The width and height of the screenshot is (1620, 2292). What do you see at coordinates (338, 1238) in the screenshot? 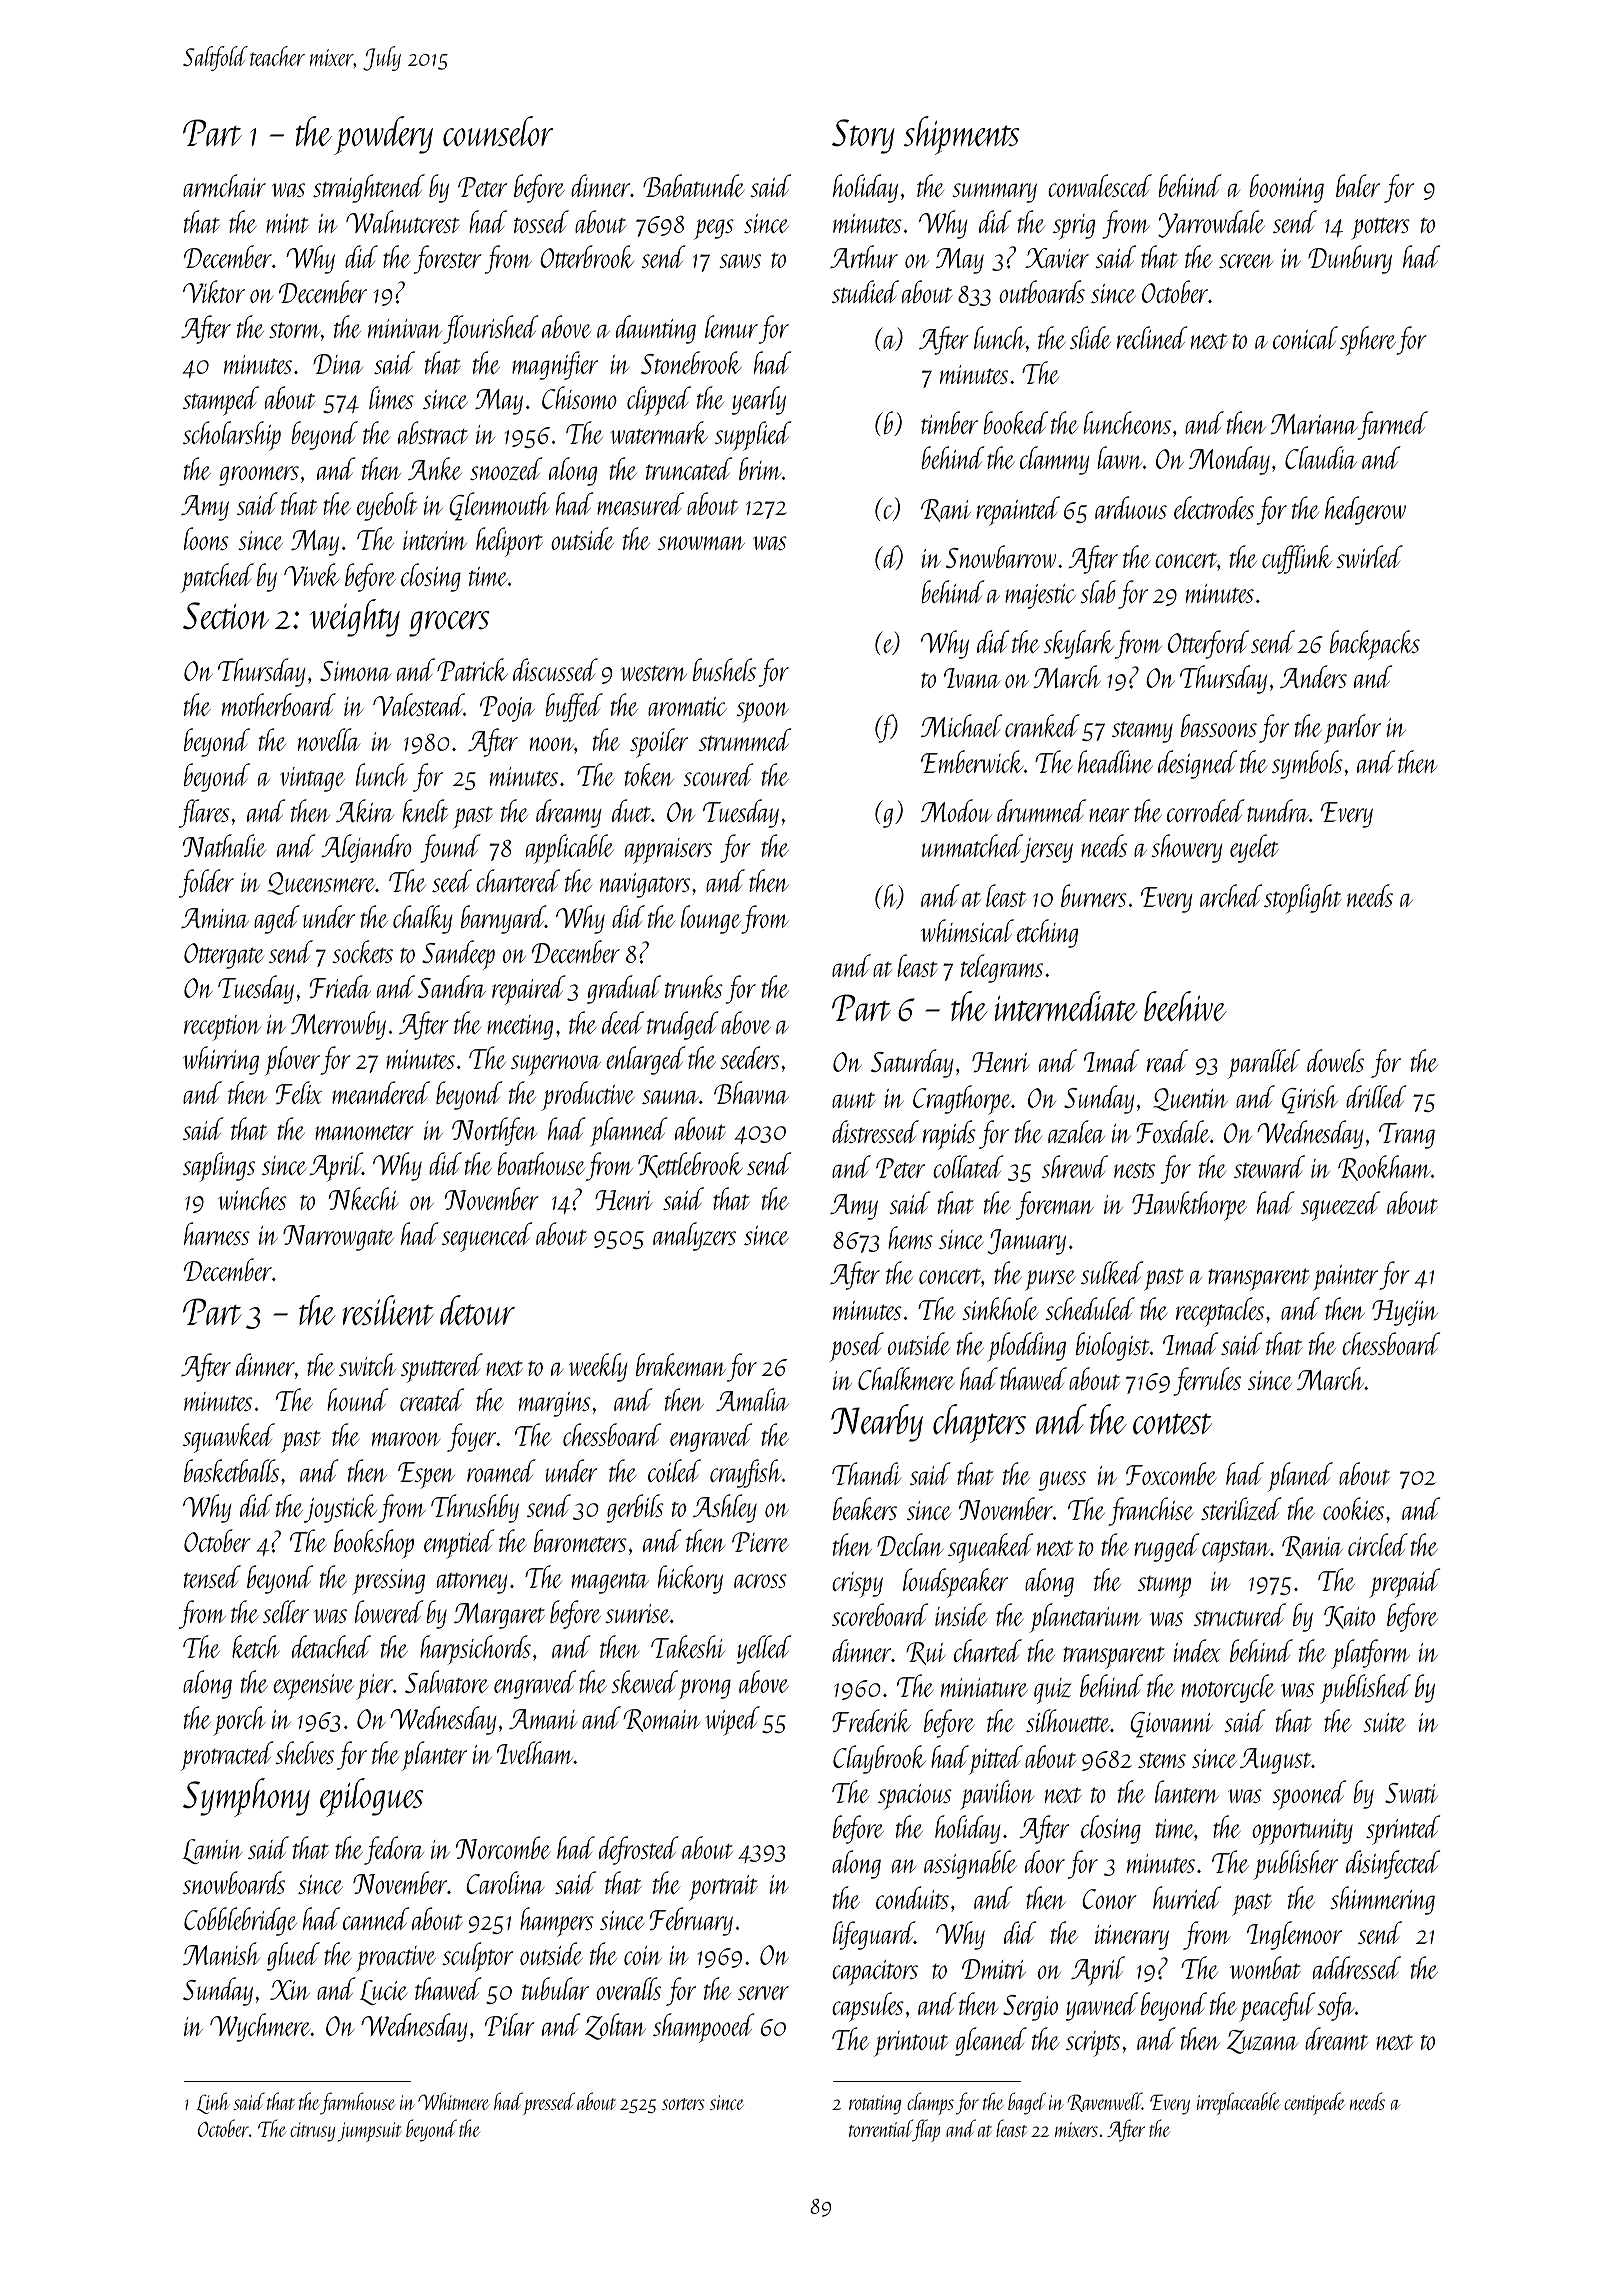
I see `Narrowgate` at bounding box center [338, 1238].
